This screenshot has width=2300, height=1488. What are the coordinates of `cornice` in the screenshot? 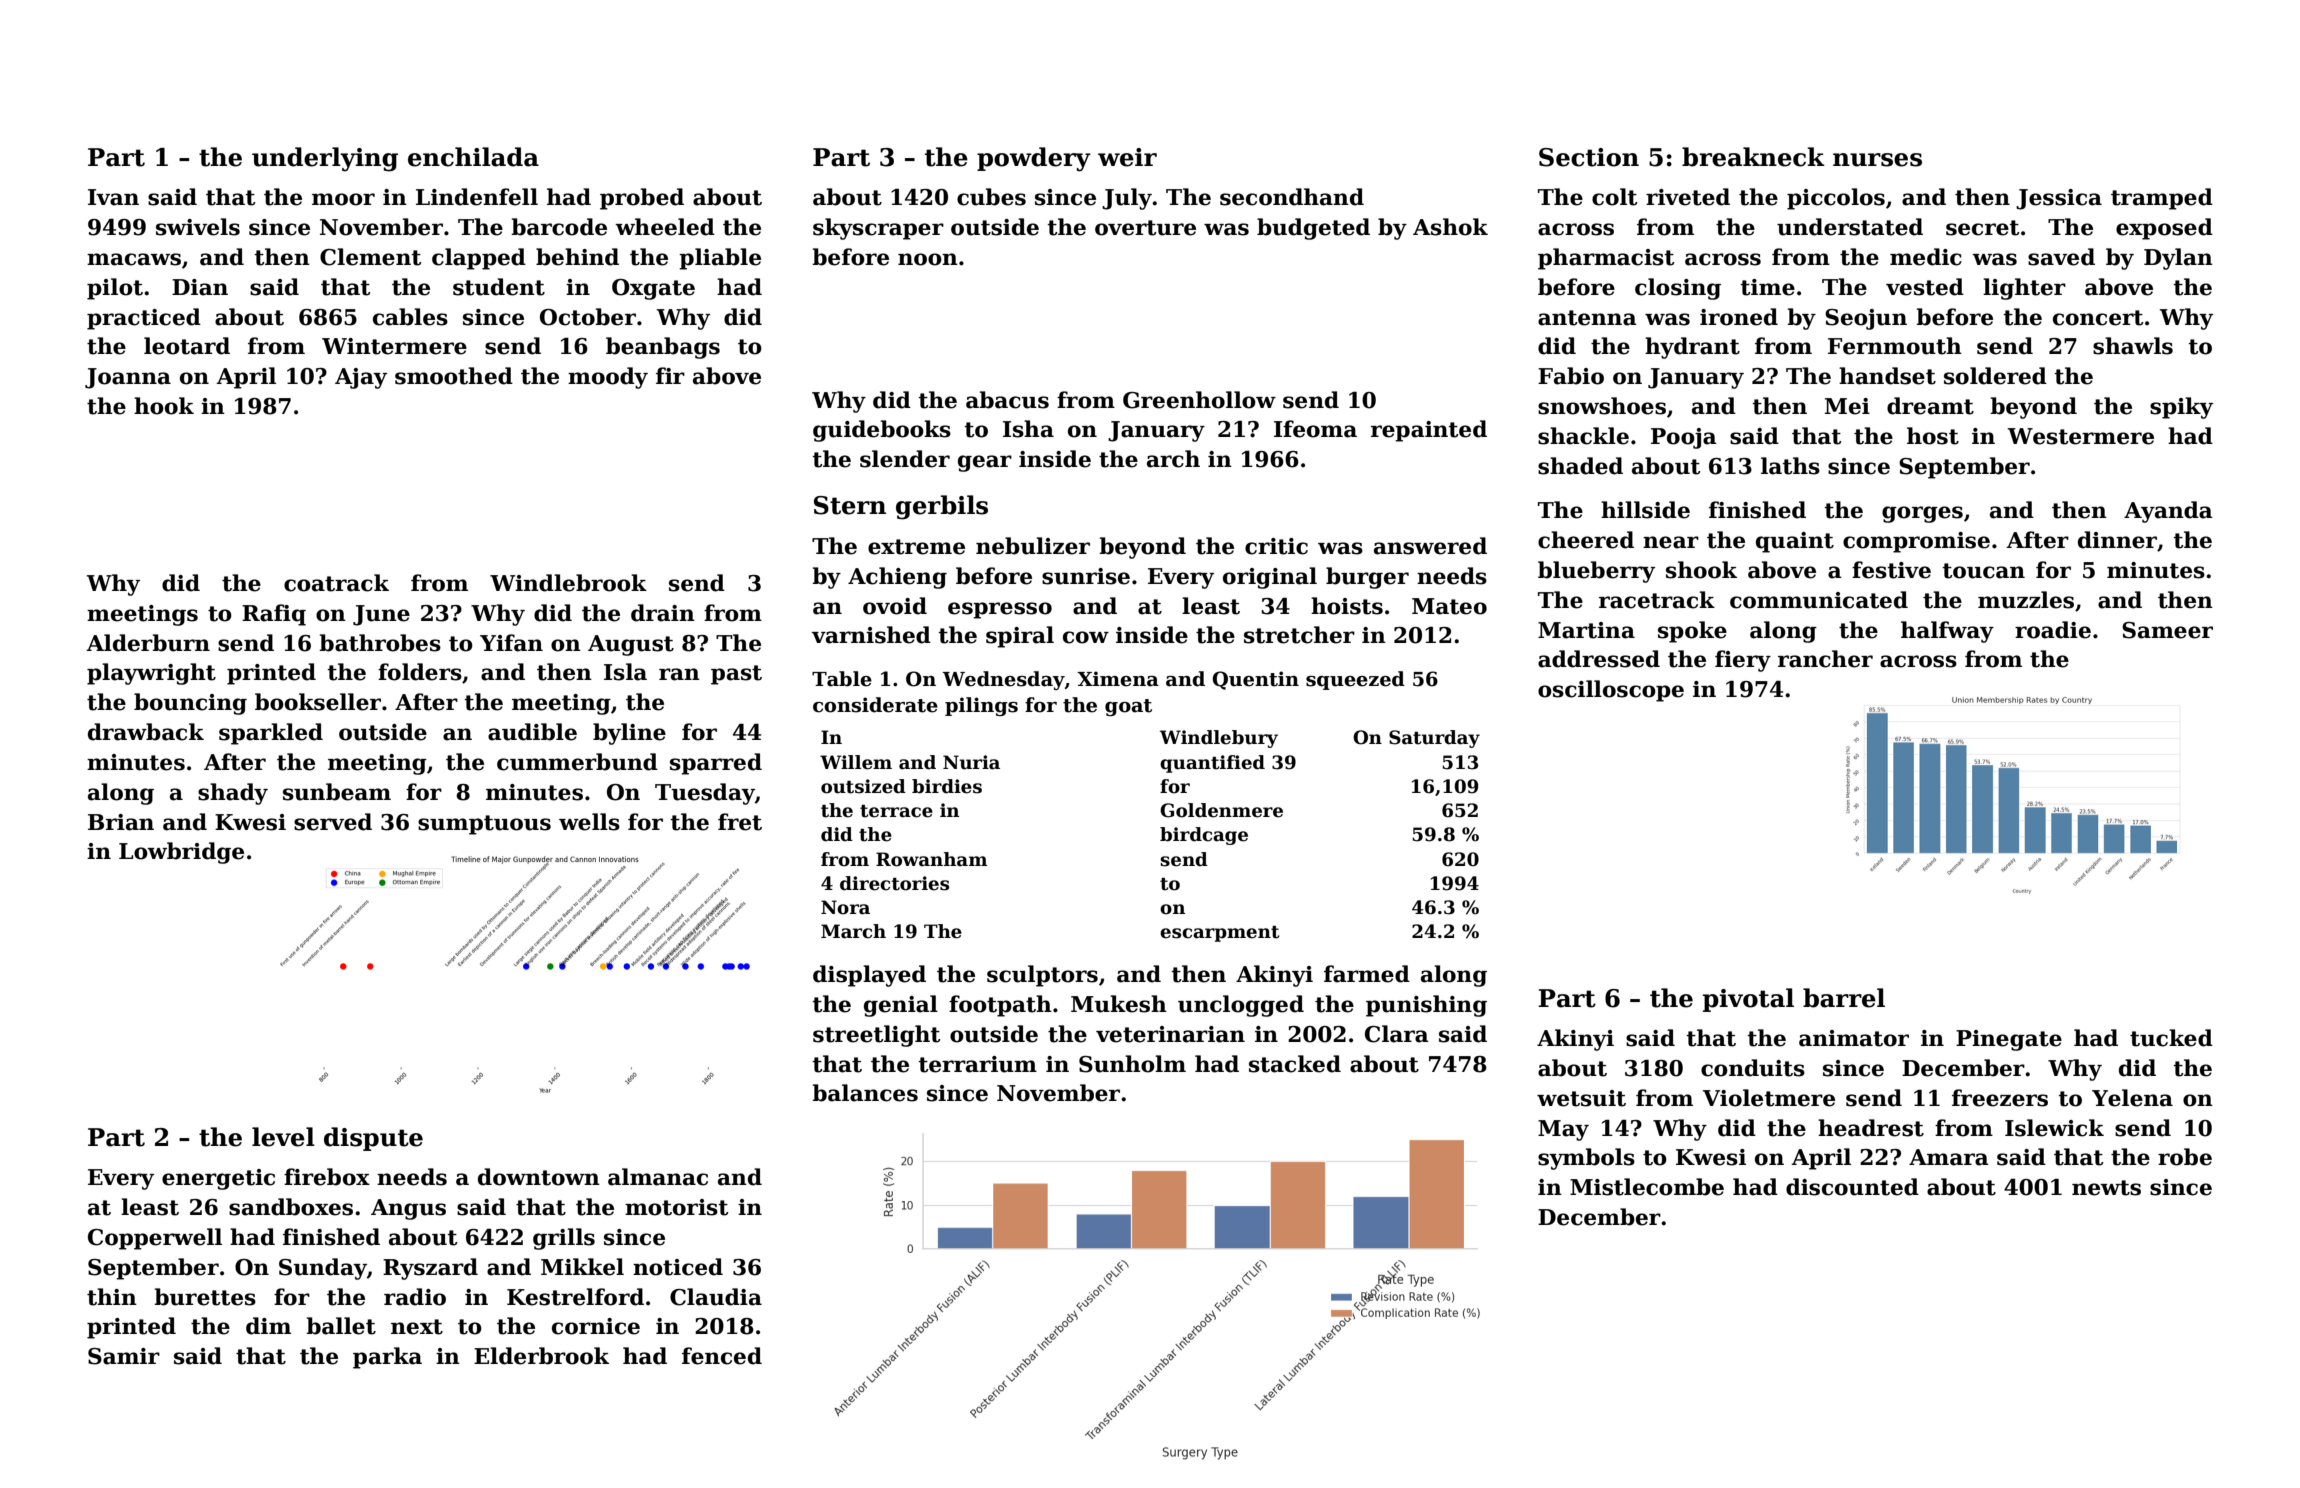 It's located at (596, 1326).
